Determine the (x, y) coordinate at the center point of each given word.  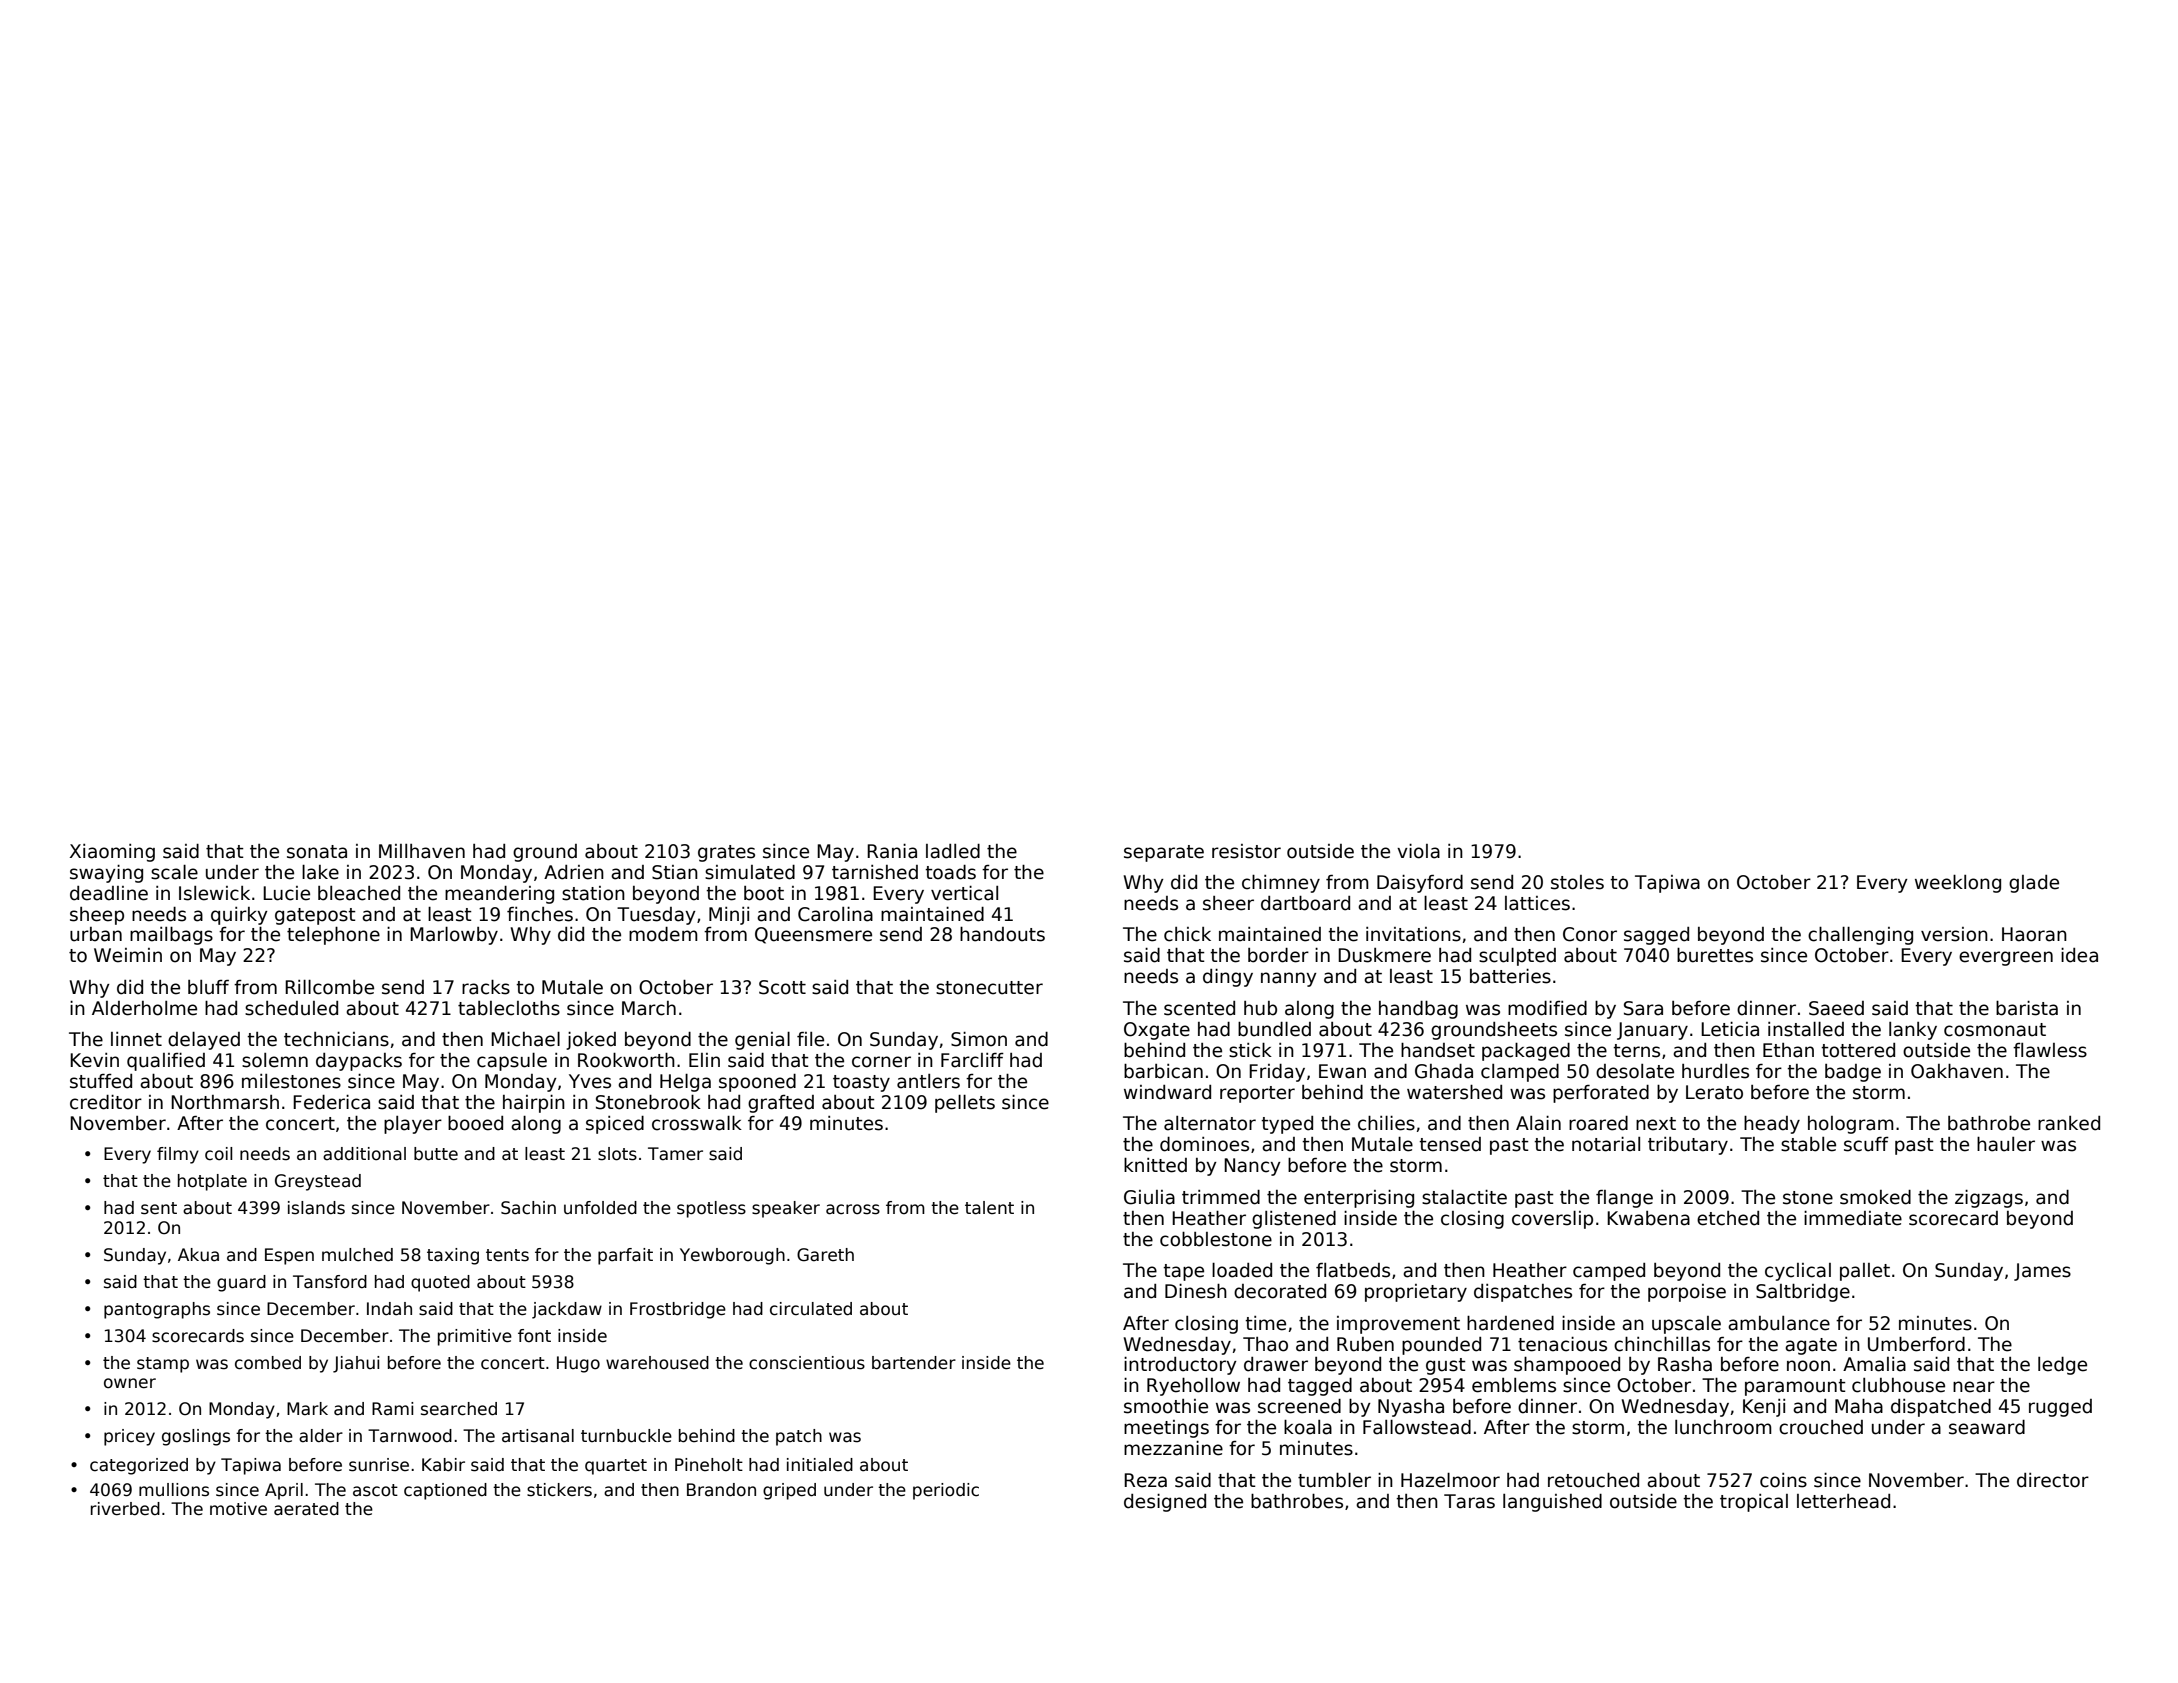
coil (218, 1154)
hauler (2006, 1144)
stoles (1577, 882)
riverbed (125, 1509)
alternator (1210, 1123)
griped (789, 1491)
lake (320, 872)
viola (1418, 851)
